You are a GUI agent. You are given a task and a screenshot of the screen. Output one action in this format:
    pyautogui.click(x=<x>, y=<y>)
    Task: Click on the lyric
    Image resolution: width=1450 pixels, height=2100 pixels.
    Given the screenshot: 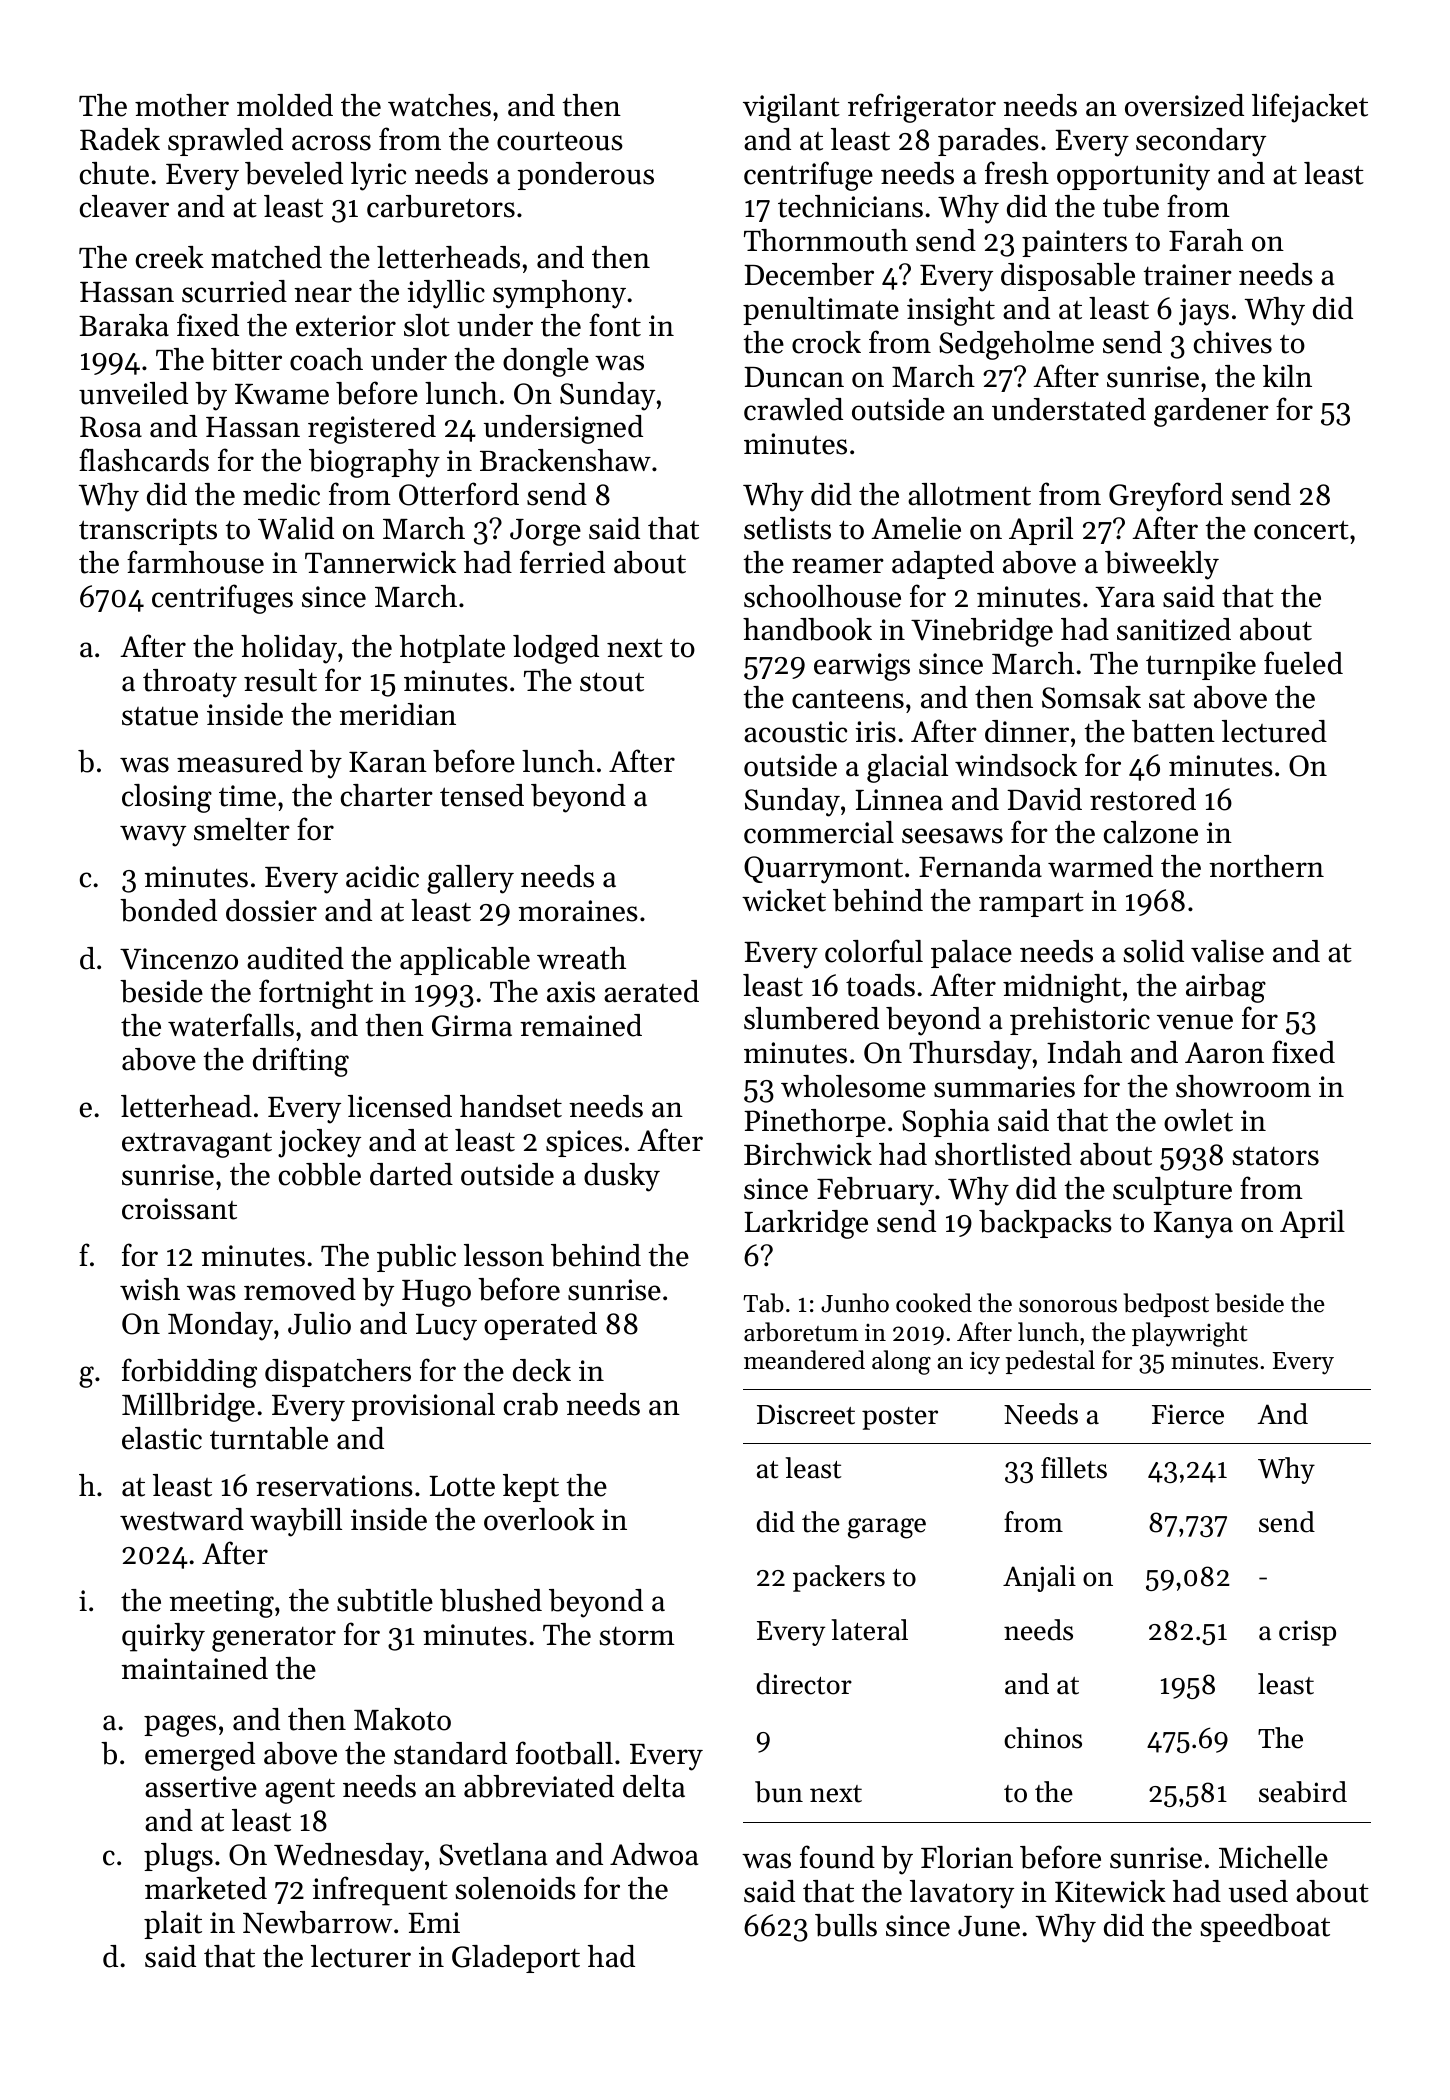 What is the action you would take?
    pyautogui.click(x=378, y=176)
